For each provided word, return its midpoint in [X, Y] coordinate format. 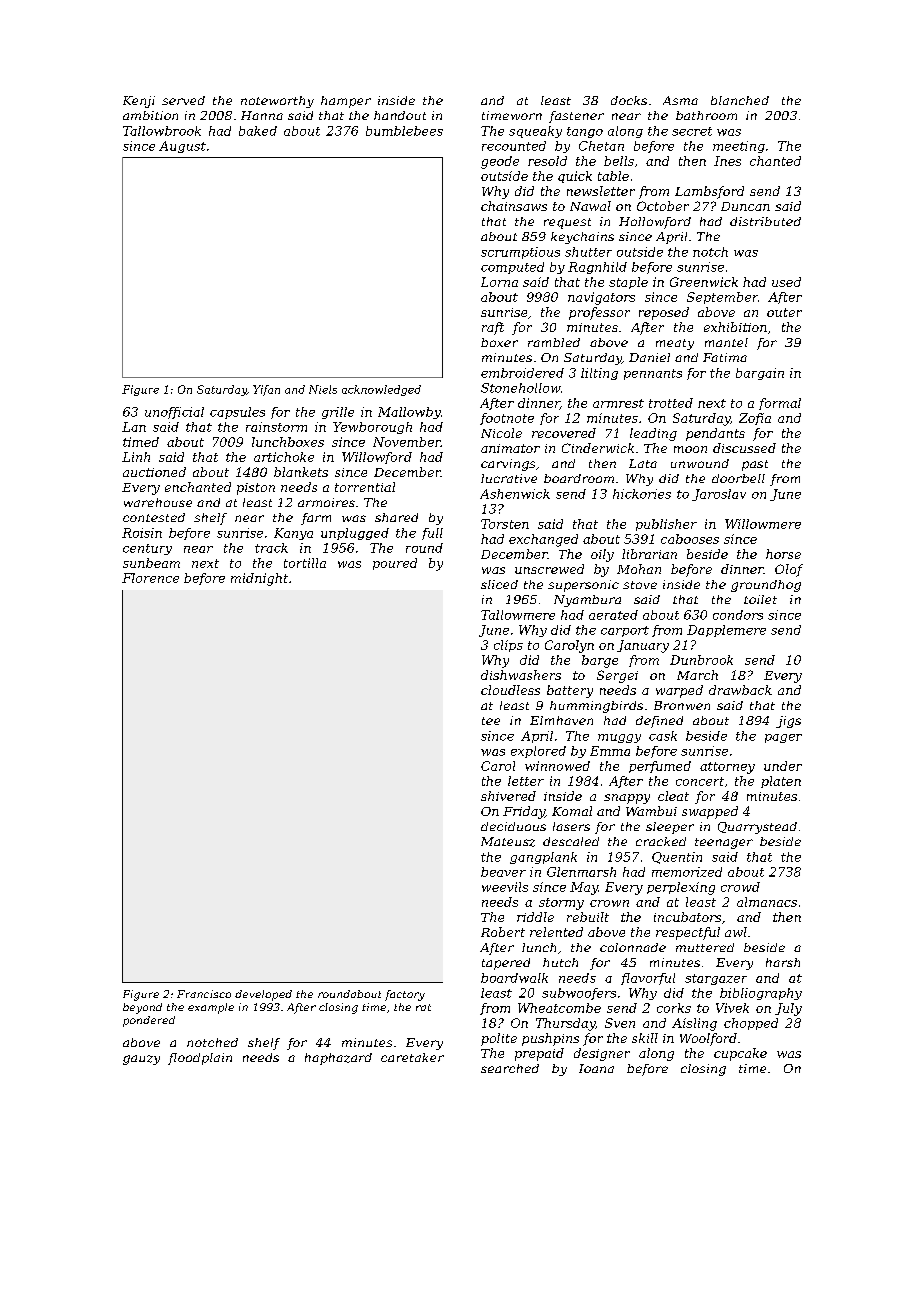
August [182, 147]
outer [784, 312]
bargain [760, 374]
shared [396, 517]
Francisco [204, 994]
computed [512, 268]
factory [405, 995]
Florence [150, 578]
